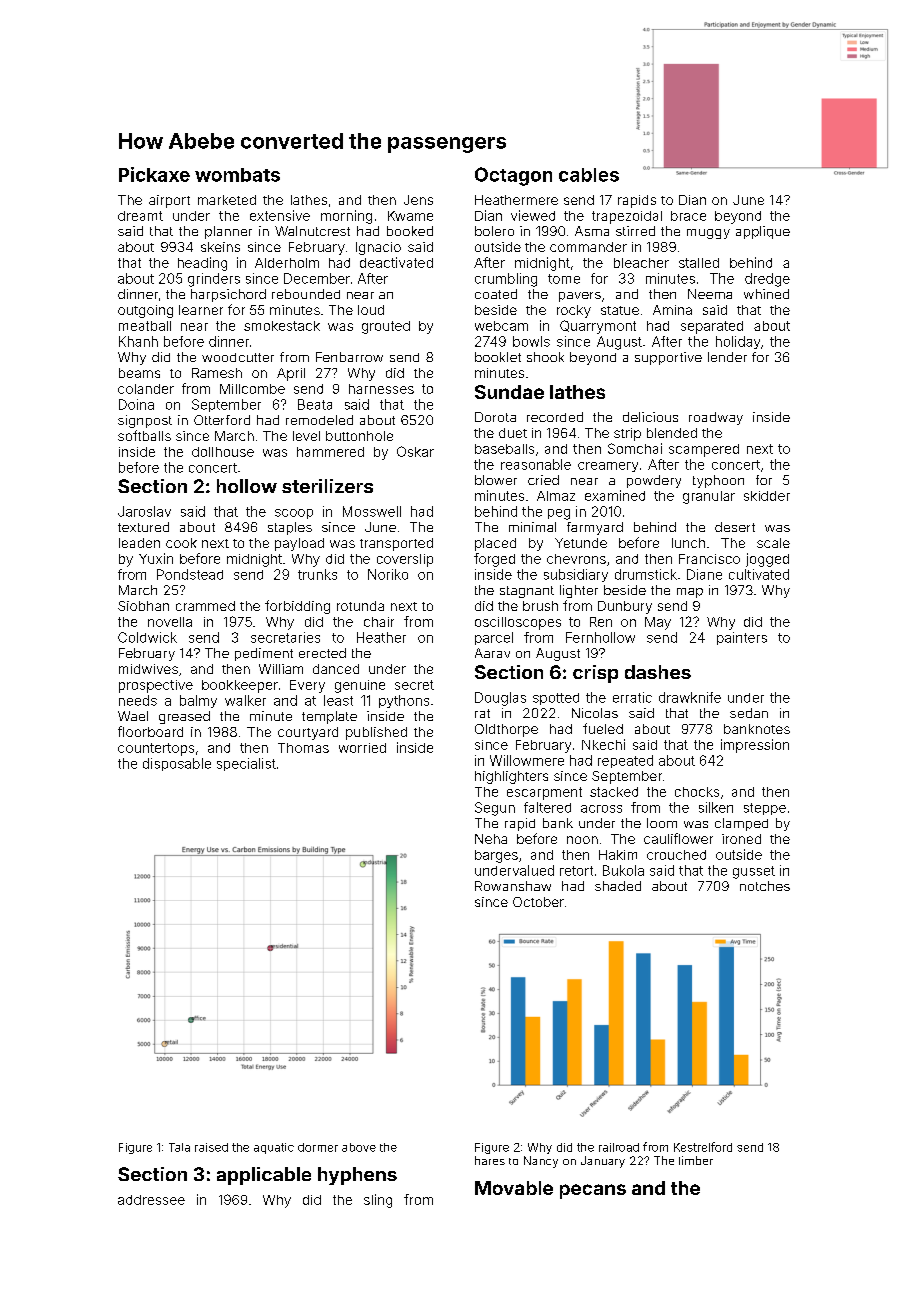 The width and height of the page is (908, 1316). Describe the element at coordinates (588, 247) in the page. I see `commander` at that location.
